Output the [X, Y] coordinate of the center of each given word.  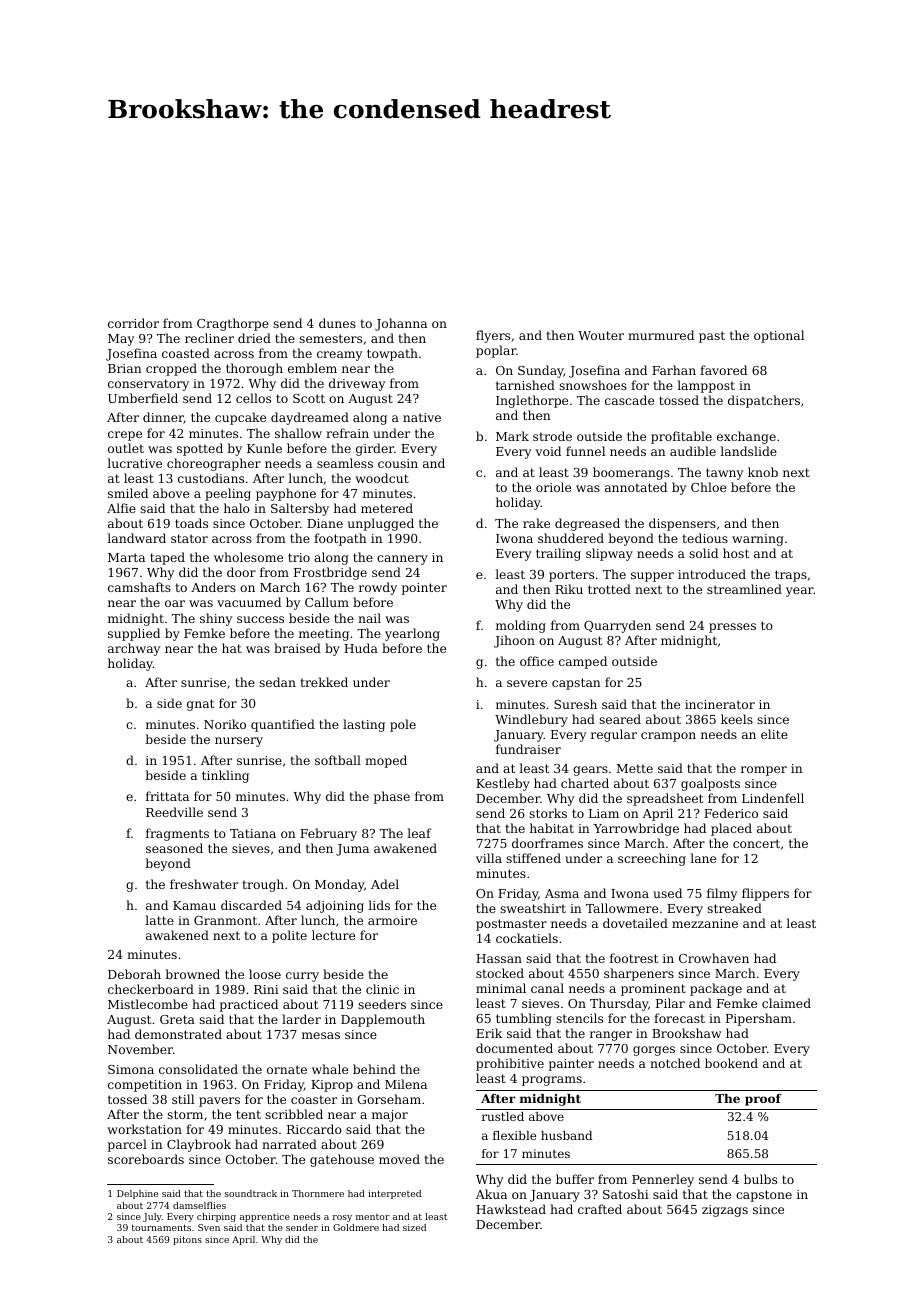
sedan [277, 682]
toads [191, 523]
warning [758, 540]
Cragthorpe [233, 324]
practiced [249, 1005]
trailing [558, 554]
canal [547, 988]
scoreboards [146, 1159]
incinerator [720, 704]
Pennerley [663, 1180]
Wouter [601, 335]
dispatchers [764, 401]
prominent [653, 990]
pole [403, 725]
